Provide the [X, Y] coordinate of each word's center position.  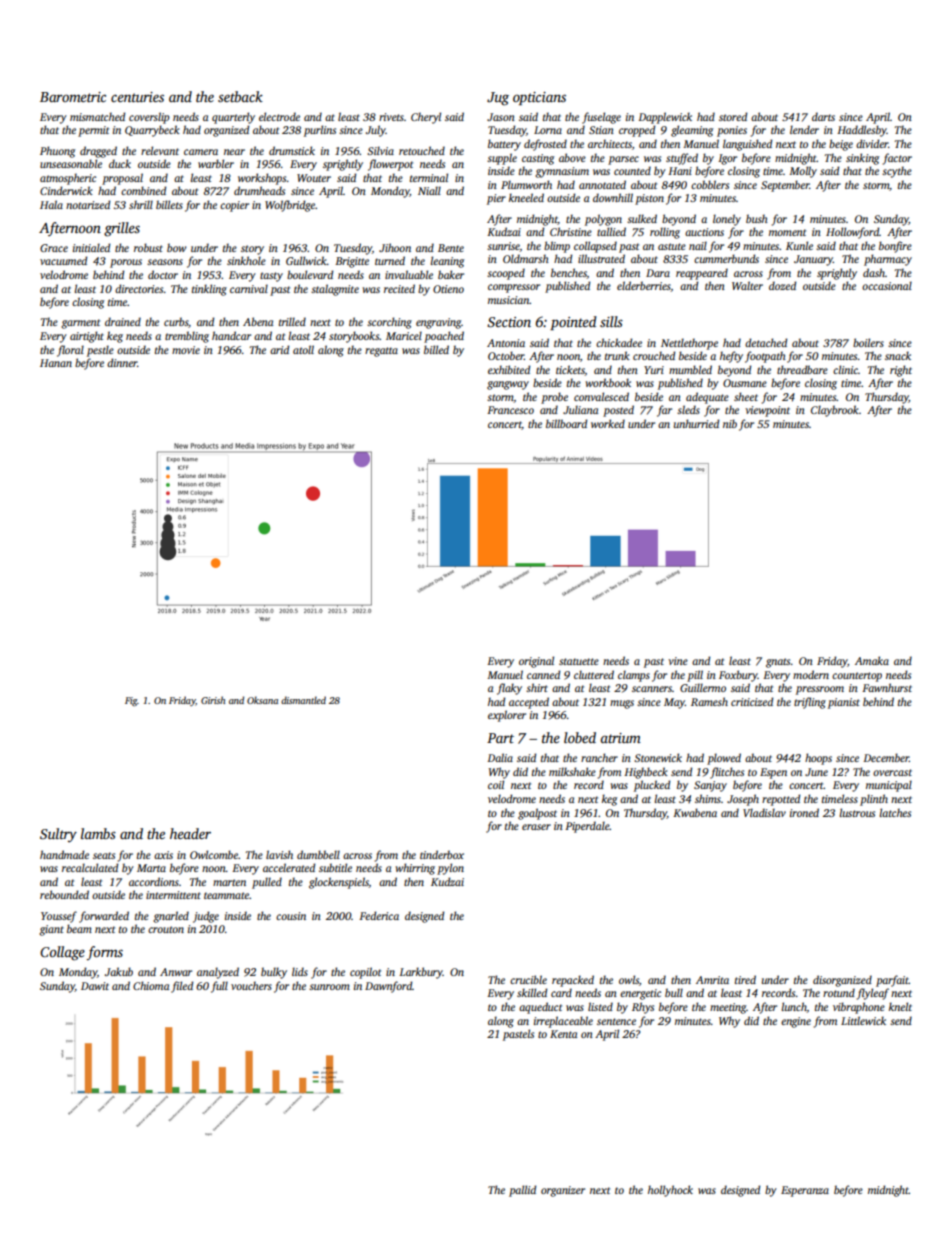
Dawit [95, 986]
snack [898, 355]
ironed [804, 812]
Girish [213, 700]
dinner [122, 362]
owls [629, 979]
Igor [727, 159]
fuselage [601, 118]
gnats [778, 663]
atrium [620, 738]
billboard [566, 423]
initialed [91, 247]
